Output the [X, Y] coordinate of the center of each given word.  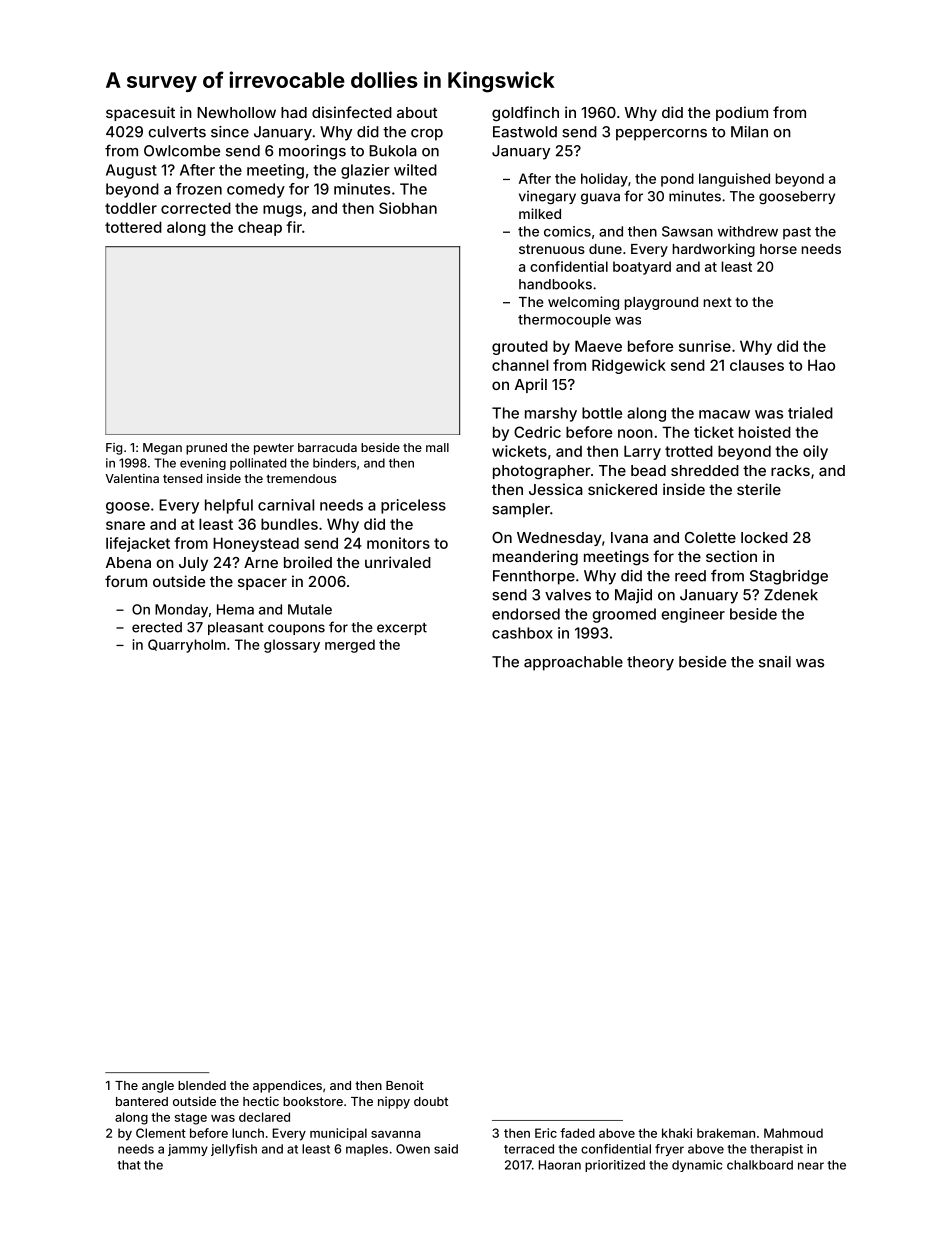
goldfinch [525, 114]
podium [742, 113]
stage [191, 1119]
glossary [292, 646]
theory [650, 663]
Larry [642, 452]
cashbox [522, 633]
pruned [206, 449]
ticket [714, 432]
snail [775, 662]
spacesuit [140, 113]
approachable [573, 663]
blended [202, 1085]
